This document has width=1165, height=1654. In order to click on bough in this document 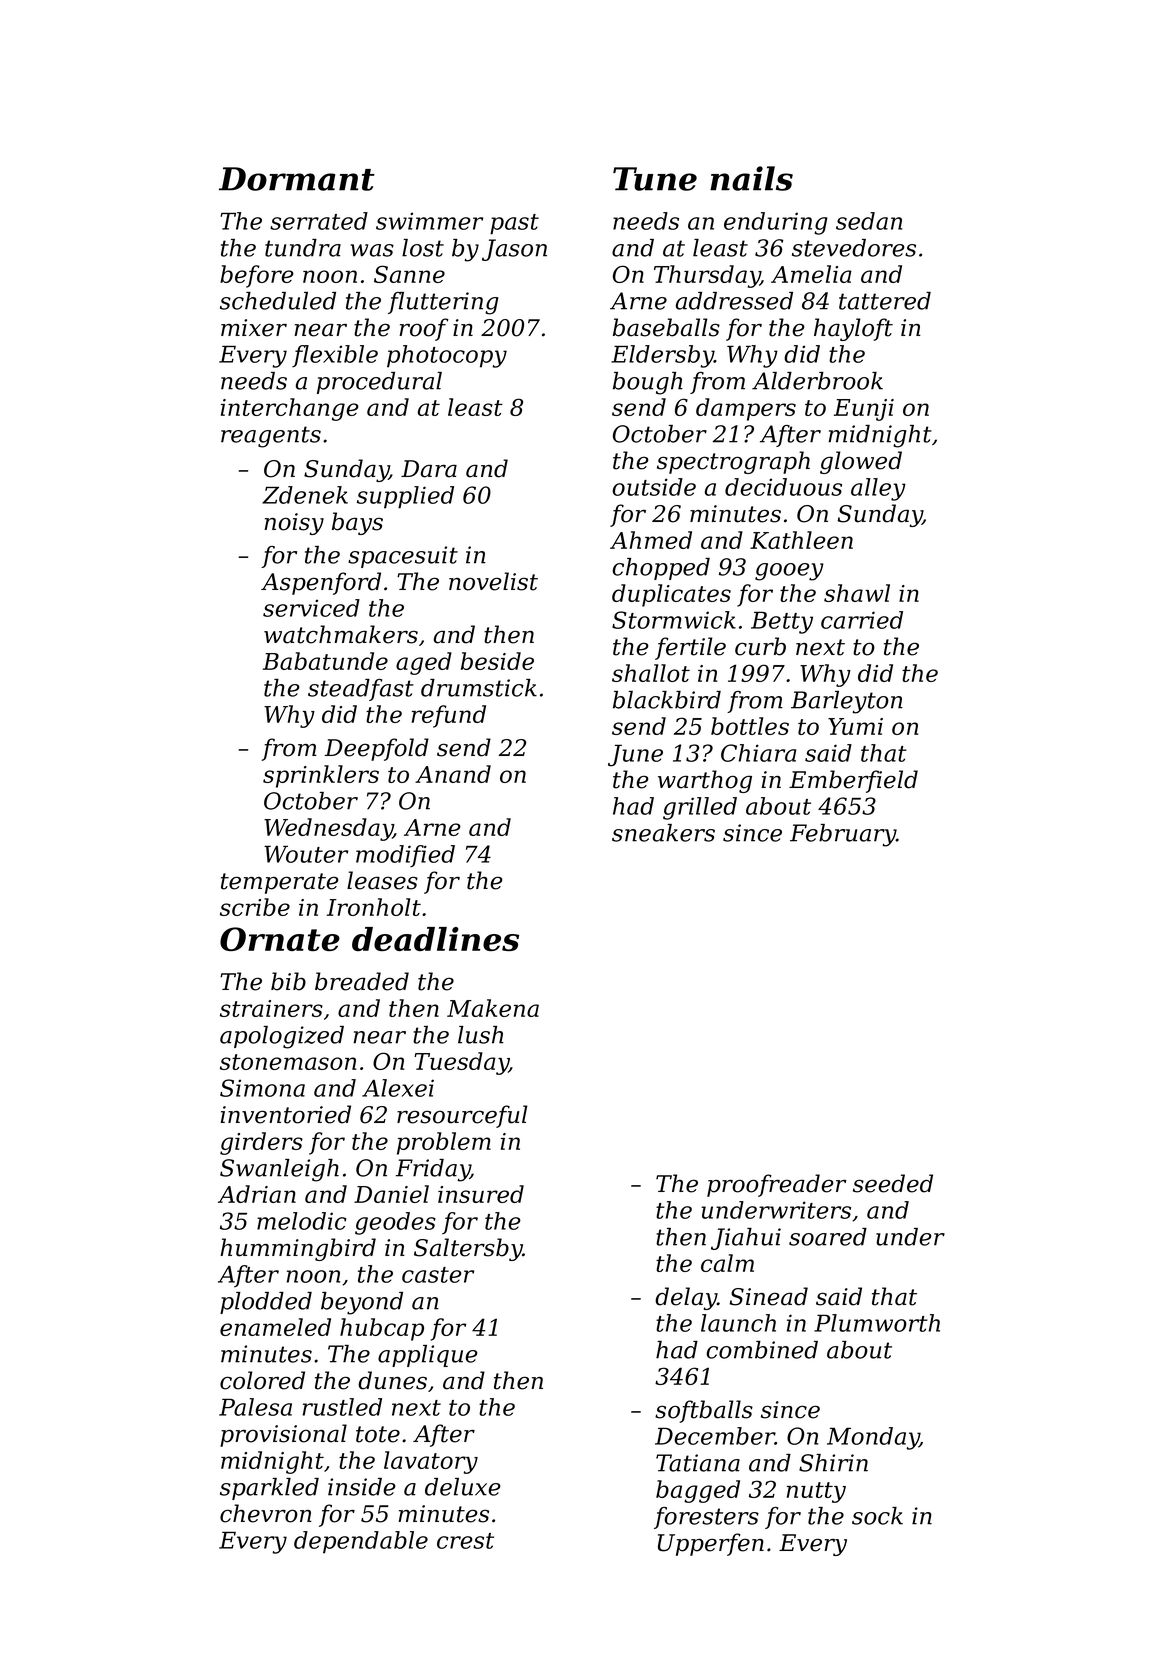, I will do `click(648, 383)`.
